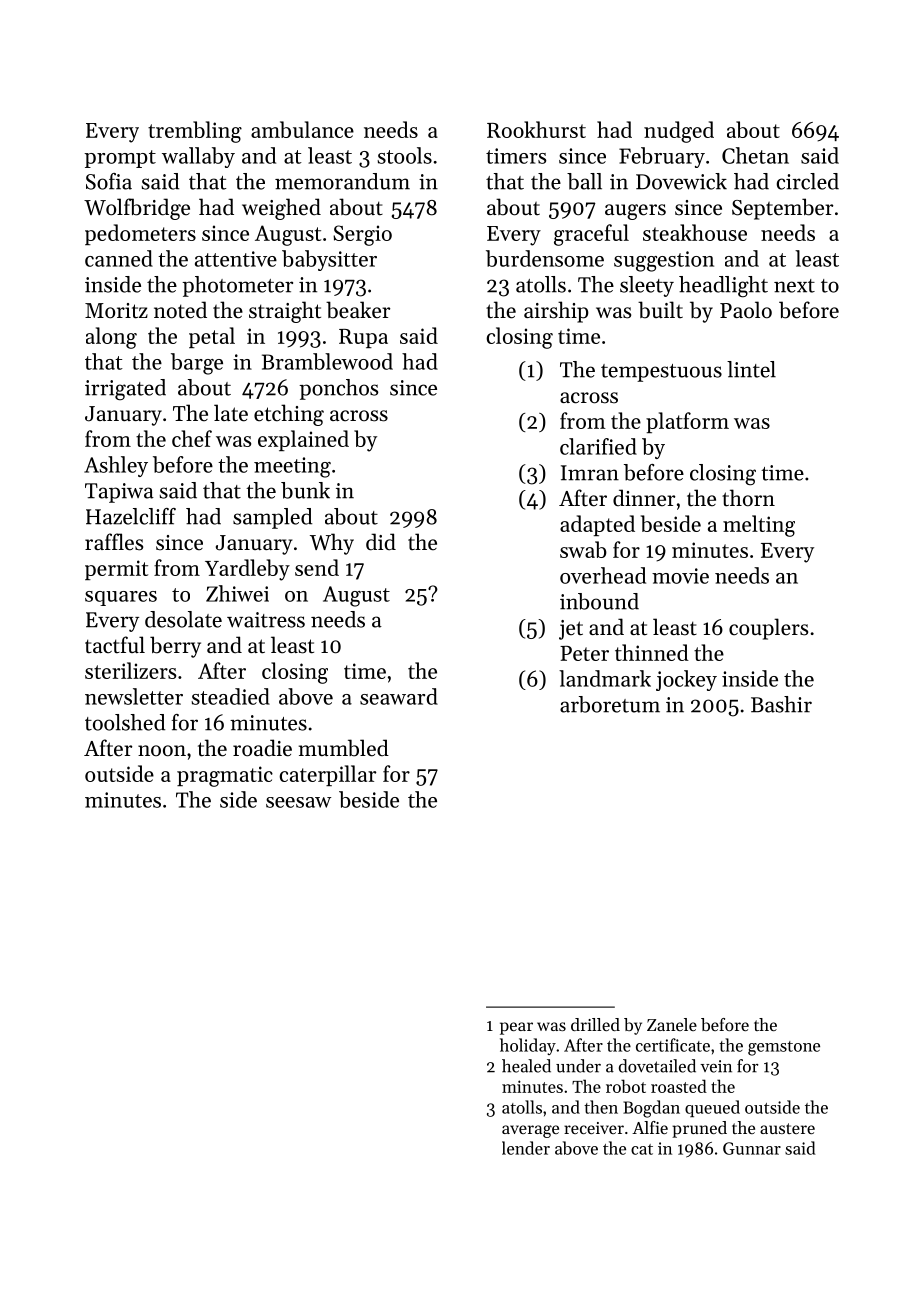 The height and width of the screenshot is (1311, 924). What do you see at coordinates (516, 1028) in the screenshot?
I see `pear` at bounding box center [516, 1028].
